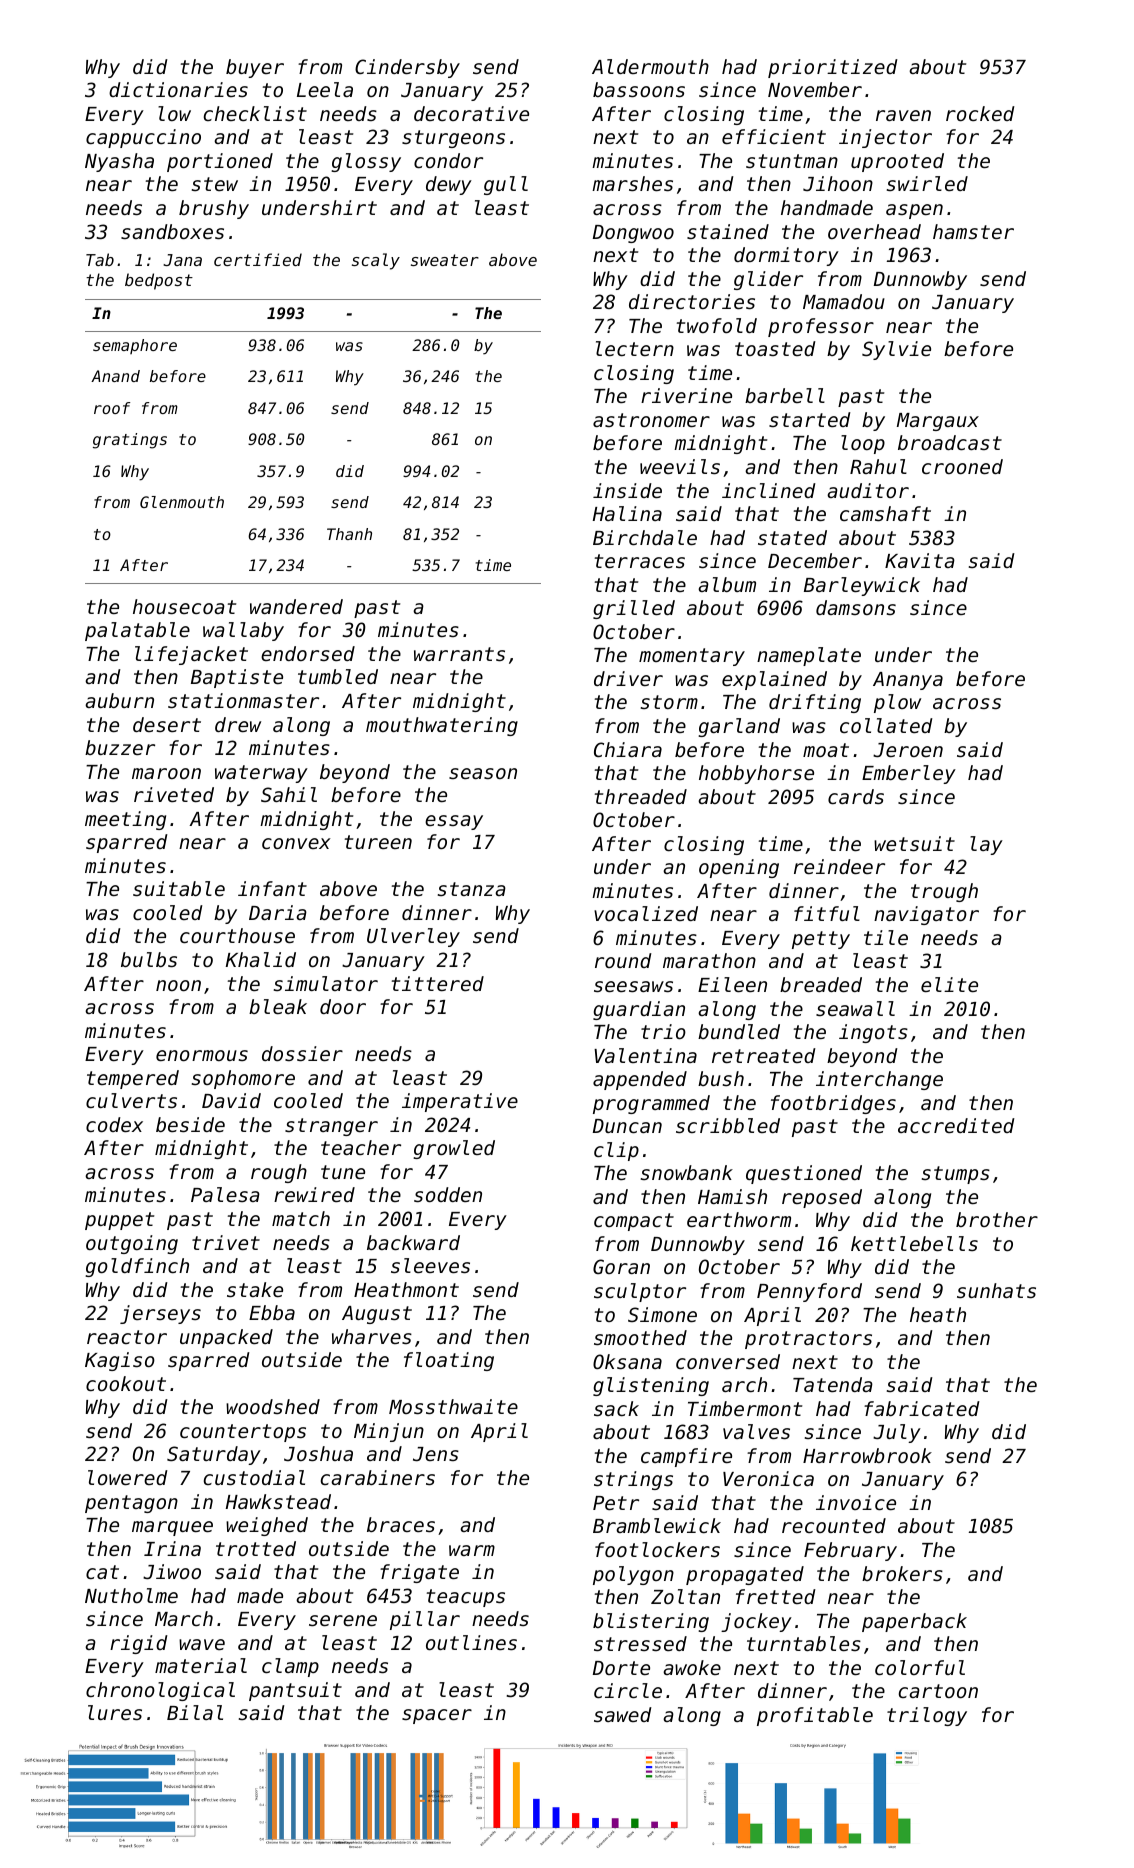  I want to click on certified, so click(258, 259).
